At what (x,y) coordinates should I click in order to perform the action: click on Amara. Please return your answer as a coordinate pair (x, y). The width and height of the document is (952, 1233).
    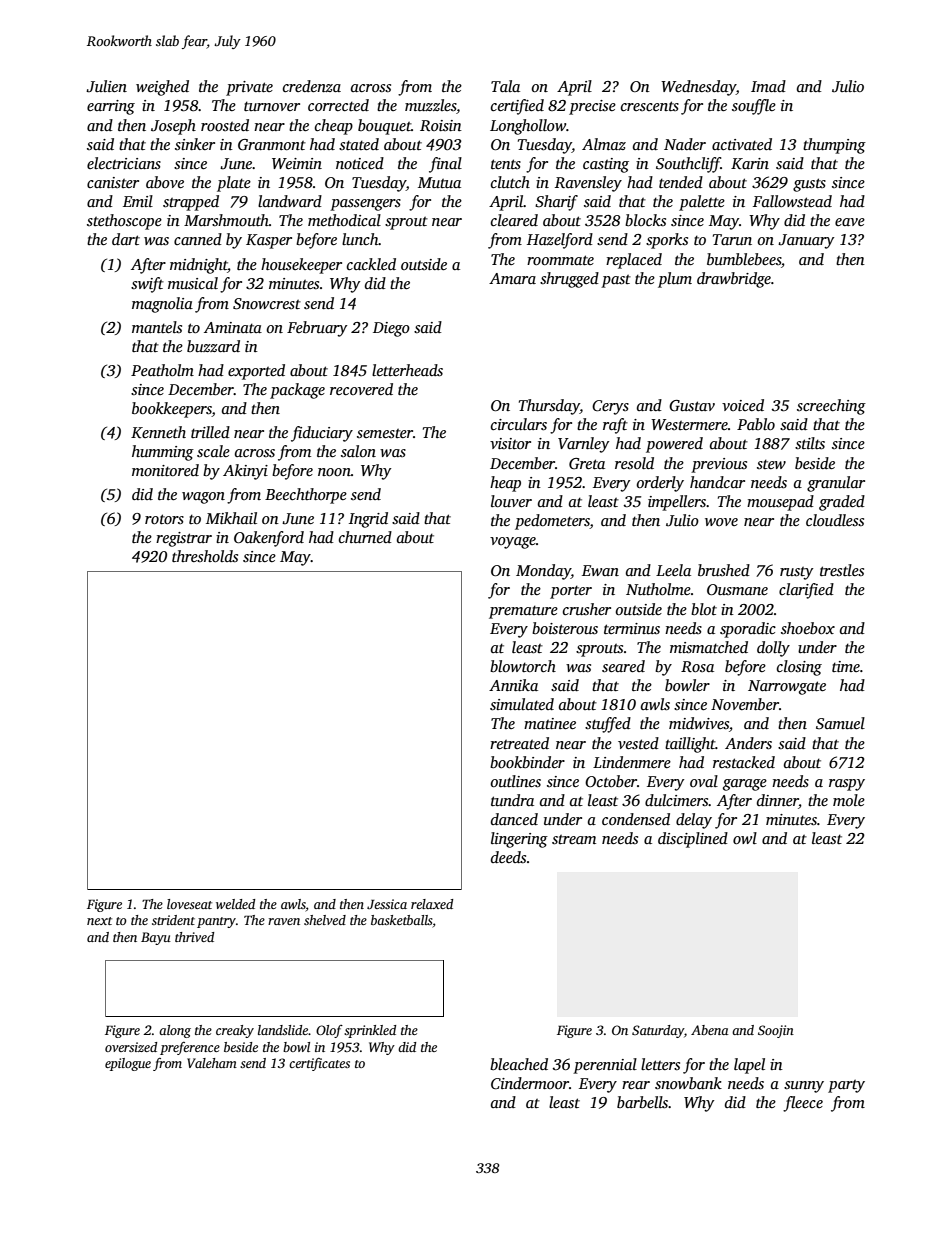
    Looking at the image, I should click on (512, 278).
